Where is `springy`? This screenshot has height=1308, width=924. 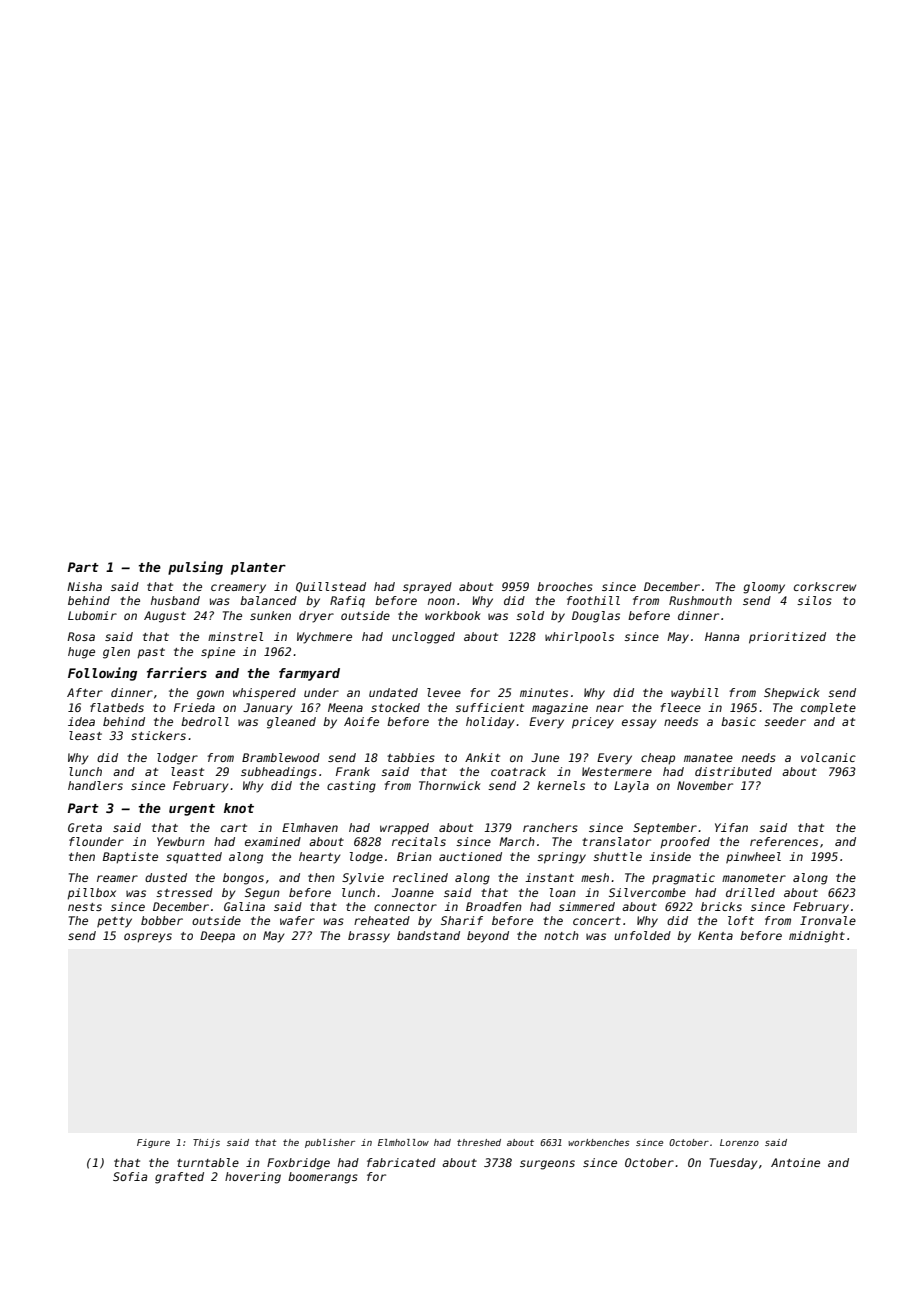
springy is located at coordinates (561, 858).
